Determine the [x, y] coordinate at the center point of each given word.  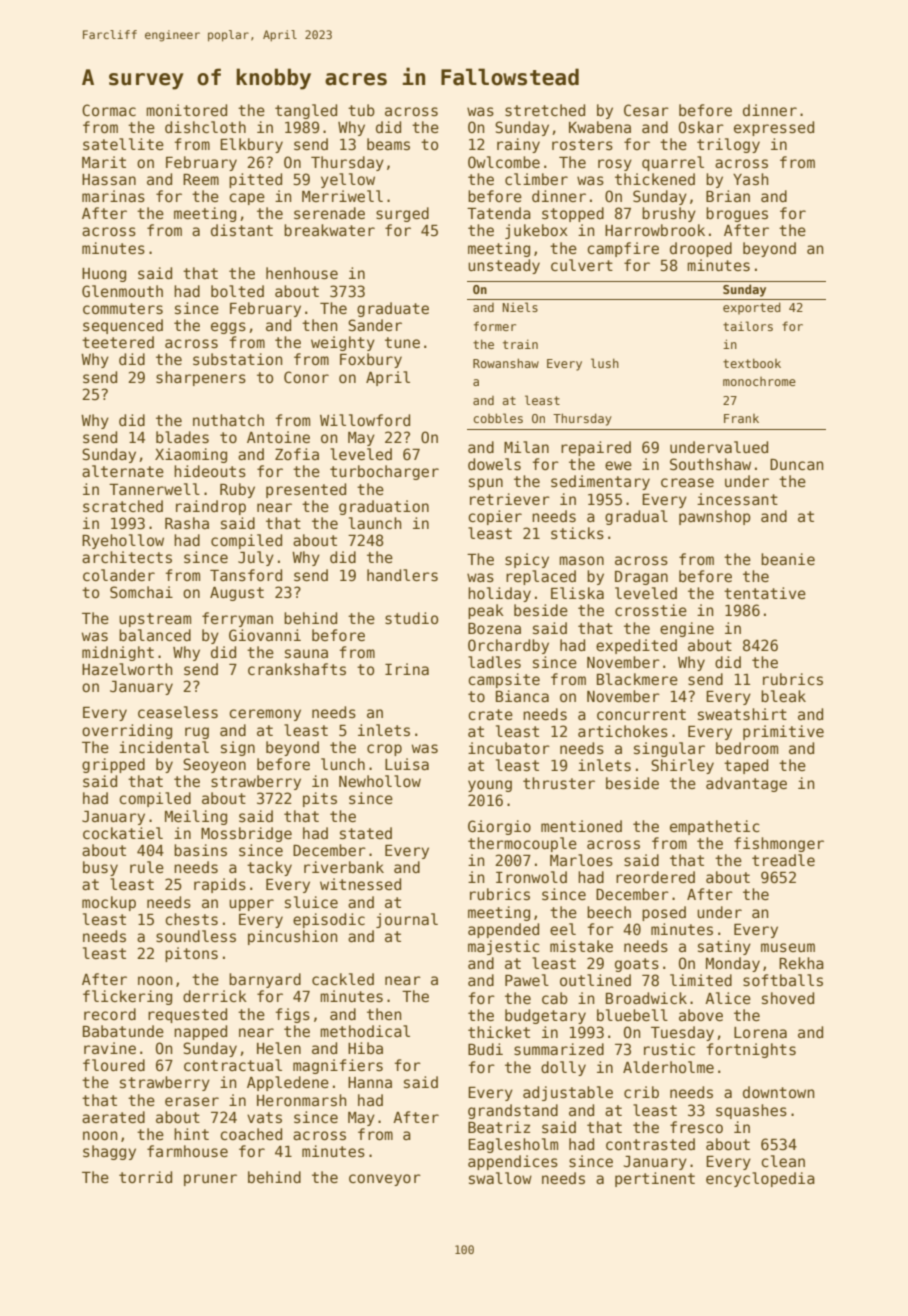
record [110, 1014]
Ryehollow [123, 541]
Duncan [796, 464]
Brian [728, 196]
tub [361, 110]
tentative [765, 593]
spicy [527, 560]
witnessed [360, 884]
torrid [145, 1177]
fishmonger [779, 844]
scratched [123, 506]
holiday [499, 594]
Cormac [109, 110]
